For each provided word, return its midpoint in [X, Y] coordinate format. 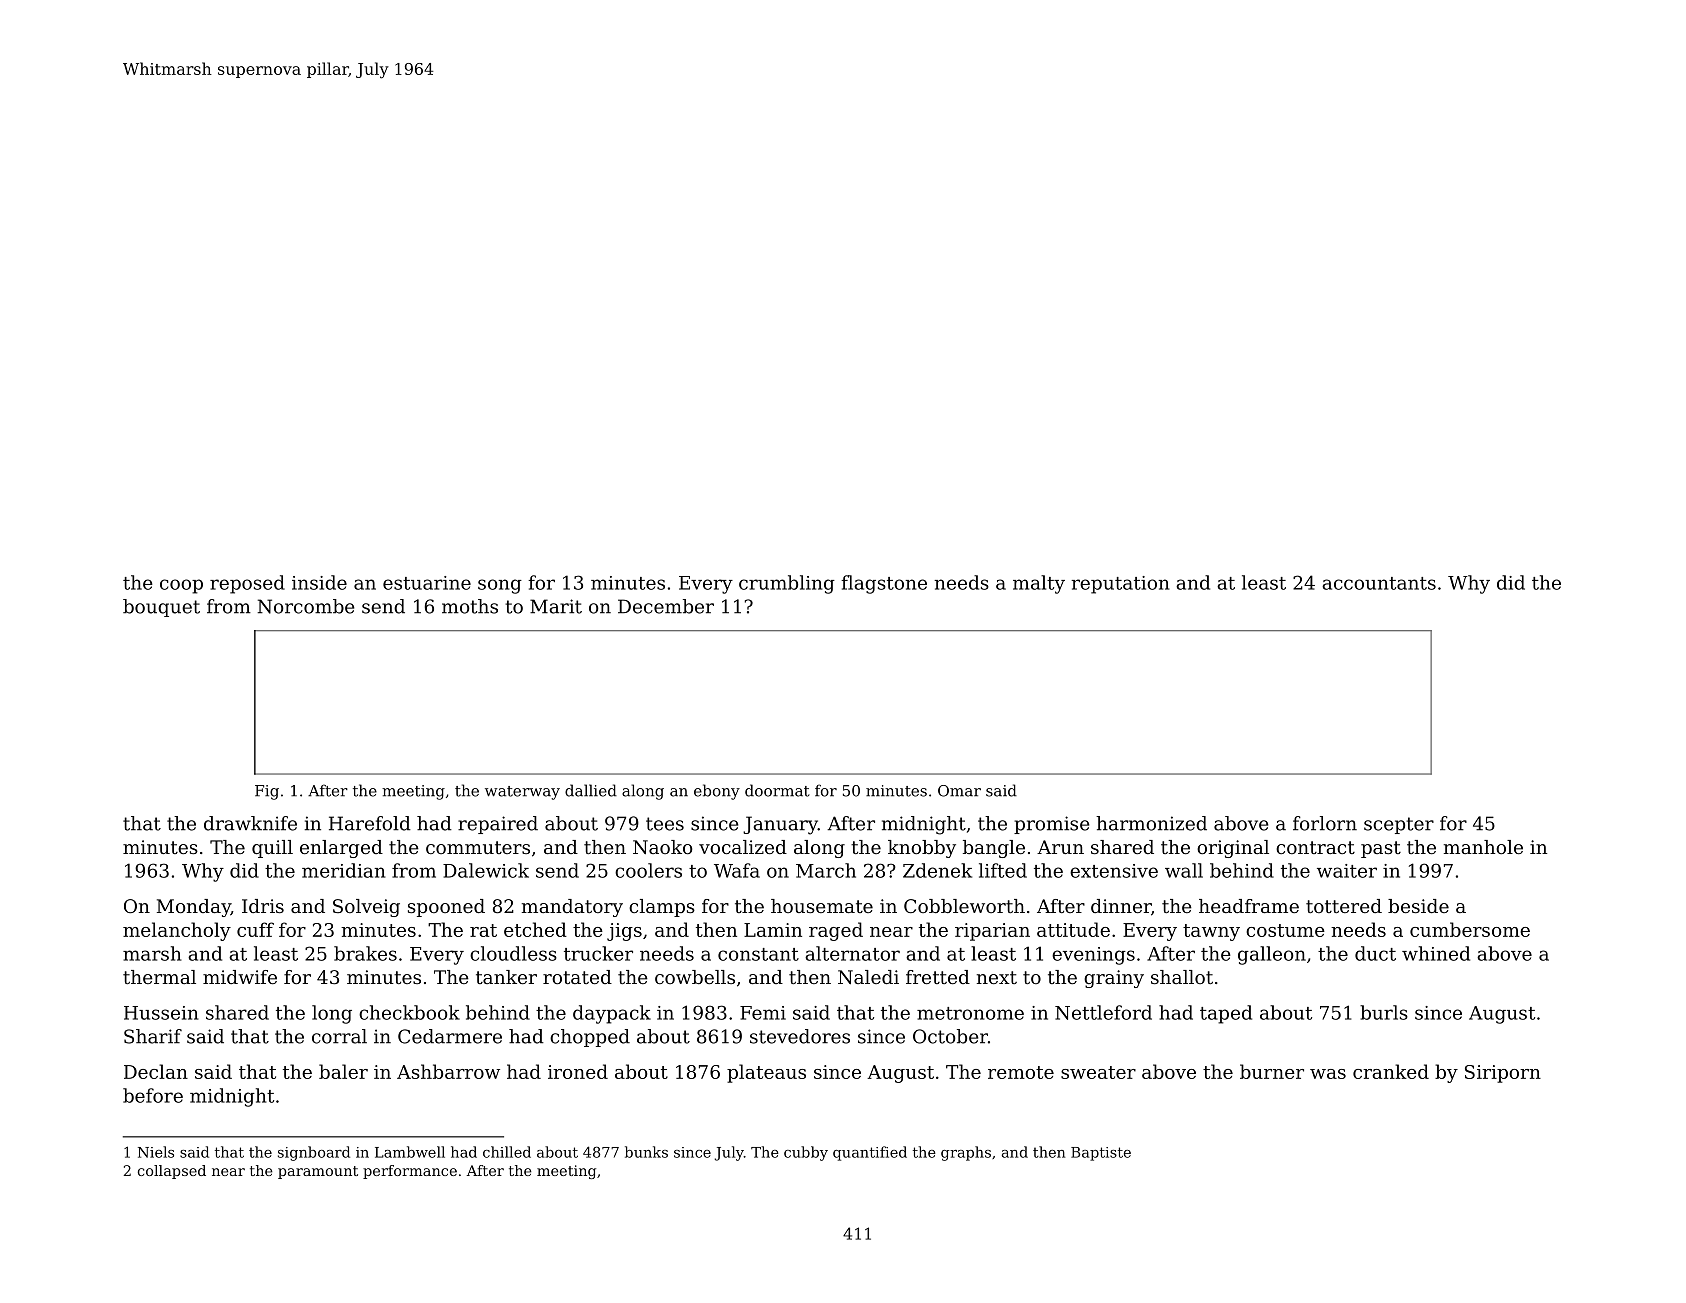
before [153, 1095]
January [780, 825]
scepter [1399, 825]
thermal [159, 977]
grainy [1114, 979]
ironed [578, 1071]
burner [1272, 1071]
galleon [1272, 955]
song [500, 586]
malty [1039, 584]
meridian [343, 870]
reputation [1120, 585]
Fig [267, 792]
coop [181, 586]
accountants [1379, 583]
